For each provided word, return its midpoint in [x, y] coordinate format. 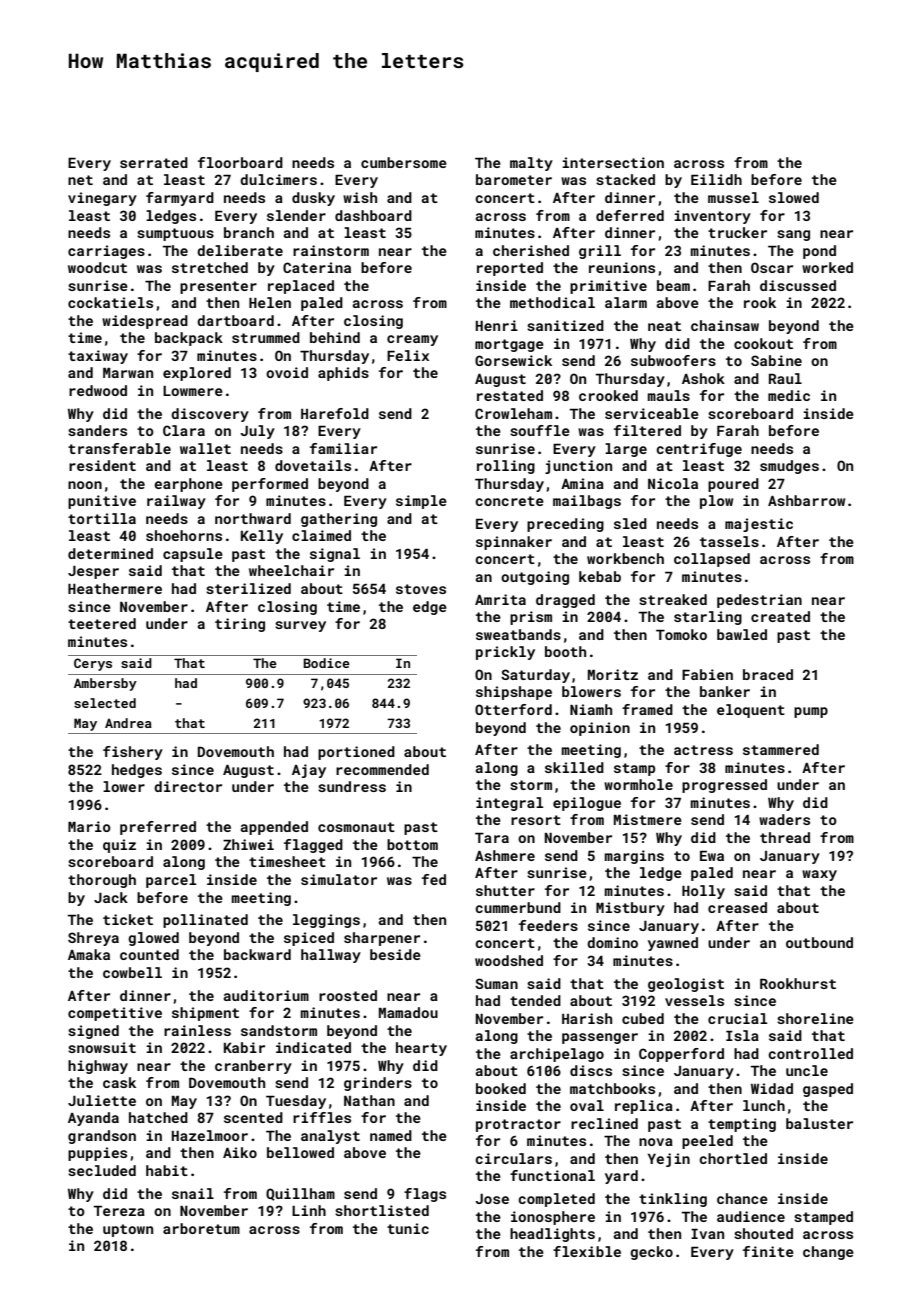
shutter [505, 890]
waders [784, 819]
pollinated [205, 921]
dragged [565, 601]
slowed [794, 197]
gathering [339, 520]
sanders [97, 430]
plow [716, 502]
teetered [102, 623]
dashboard [373, 215]
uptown [128, 1230]
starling [708, 618]
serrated [154, 162]
